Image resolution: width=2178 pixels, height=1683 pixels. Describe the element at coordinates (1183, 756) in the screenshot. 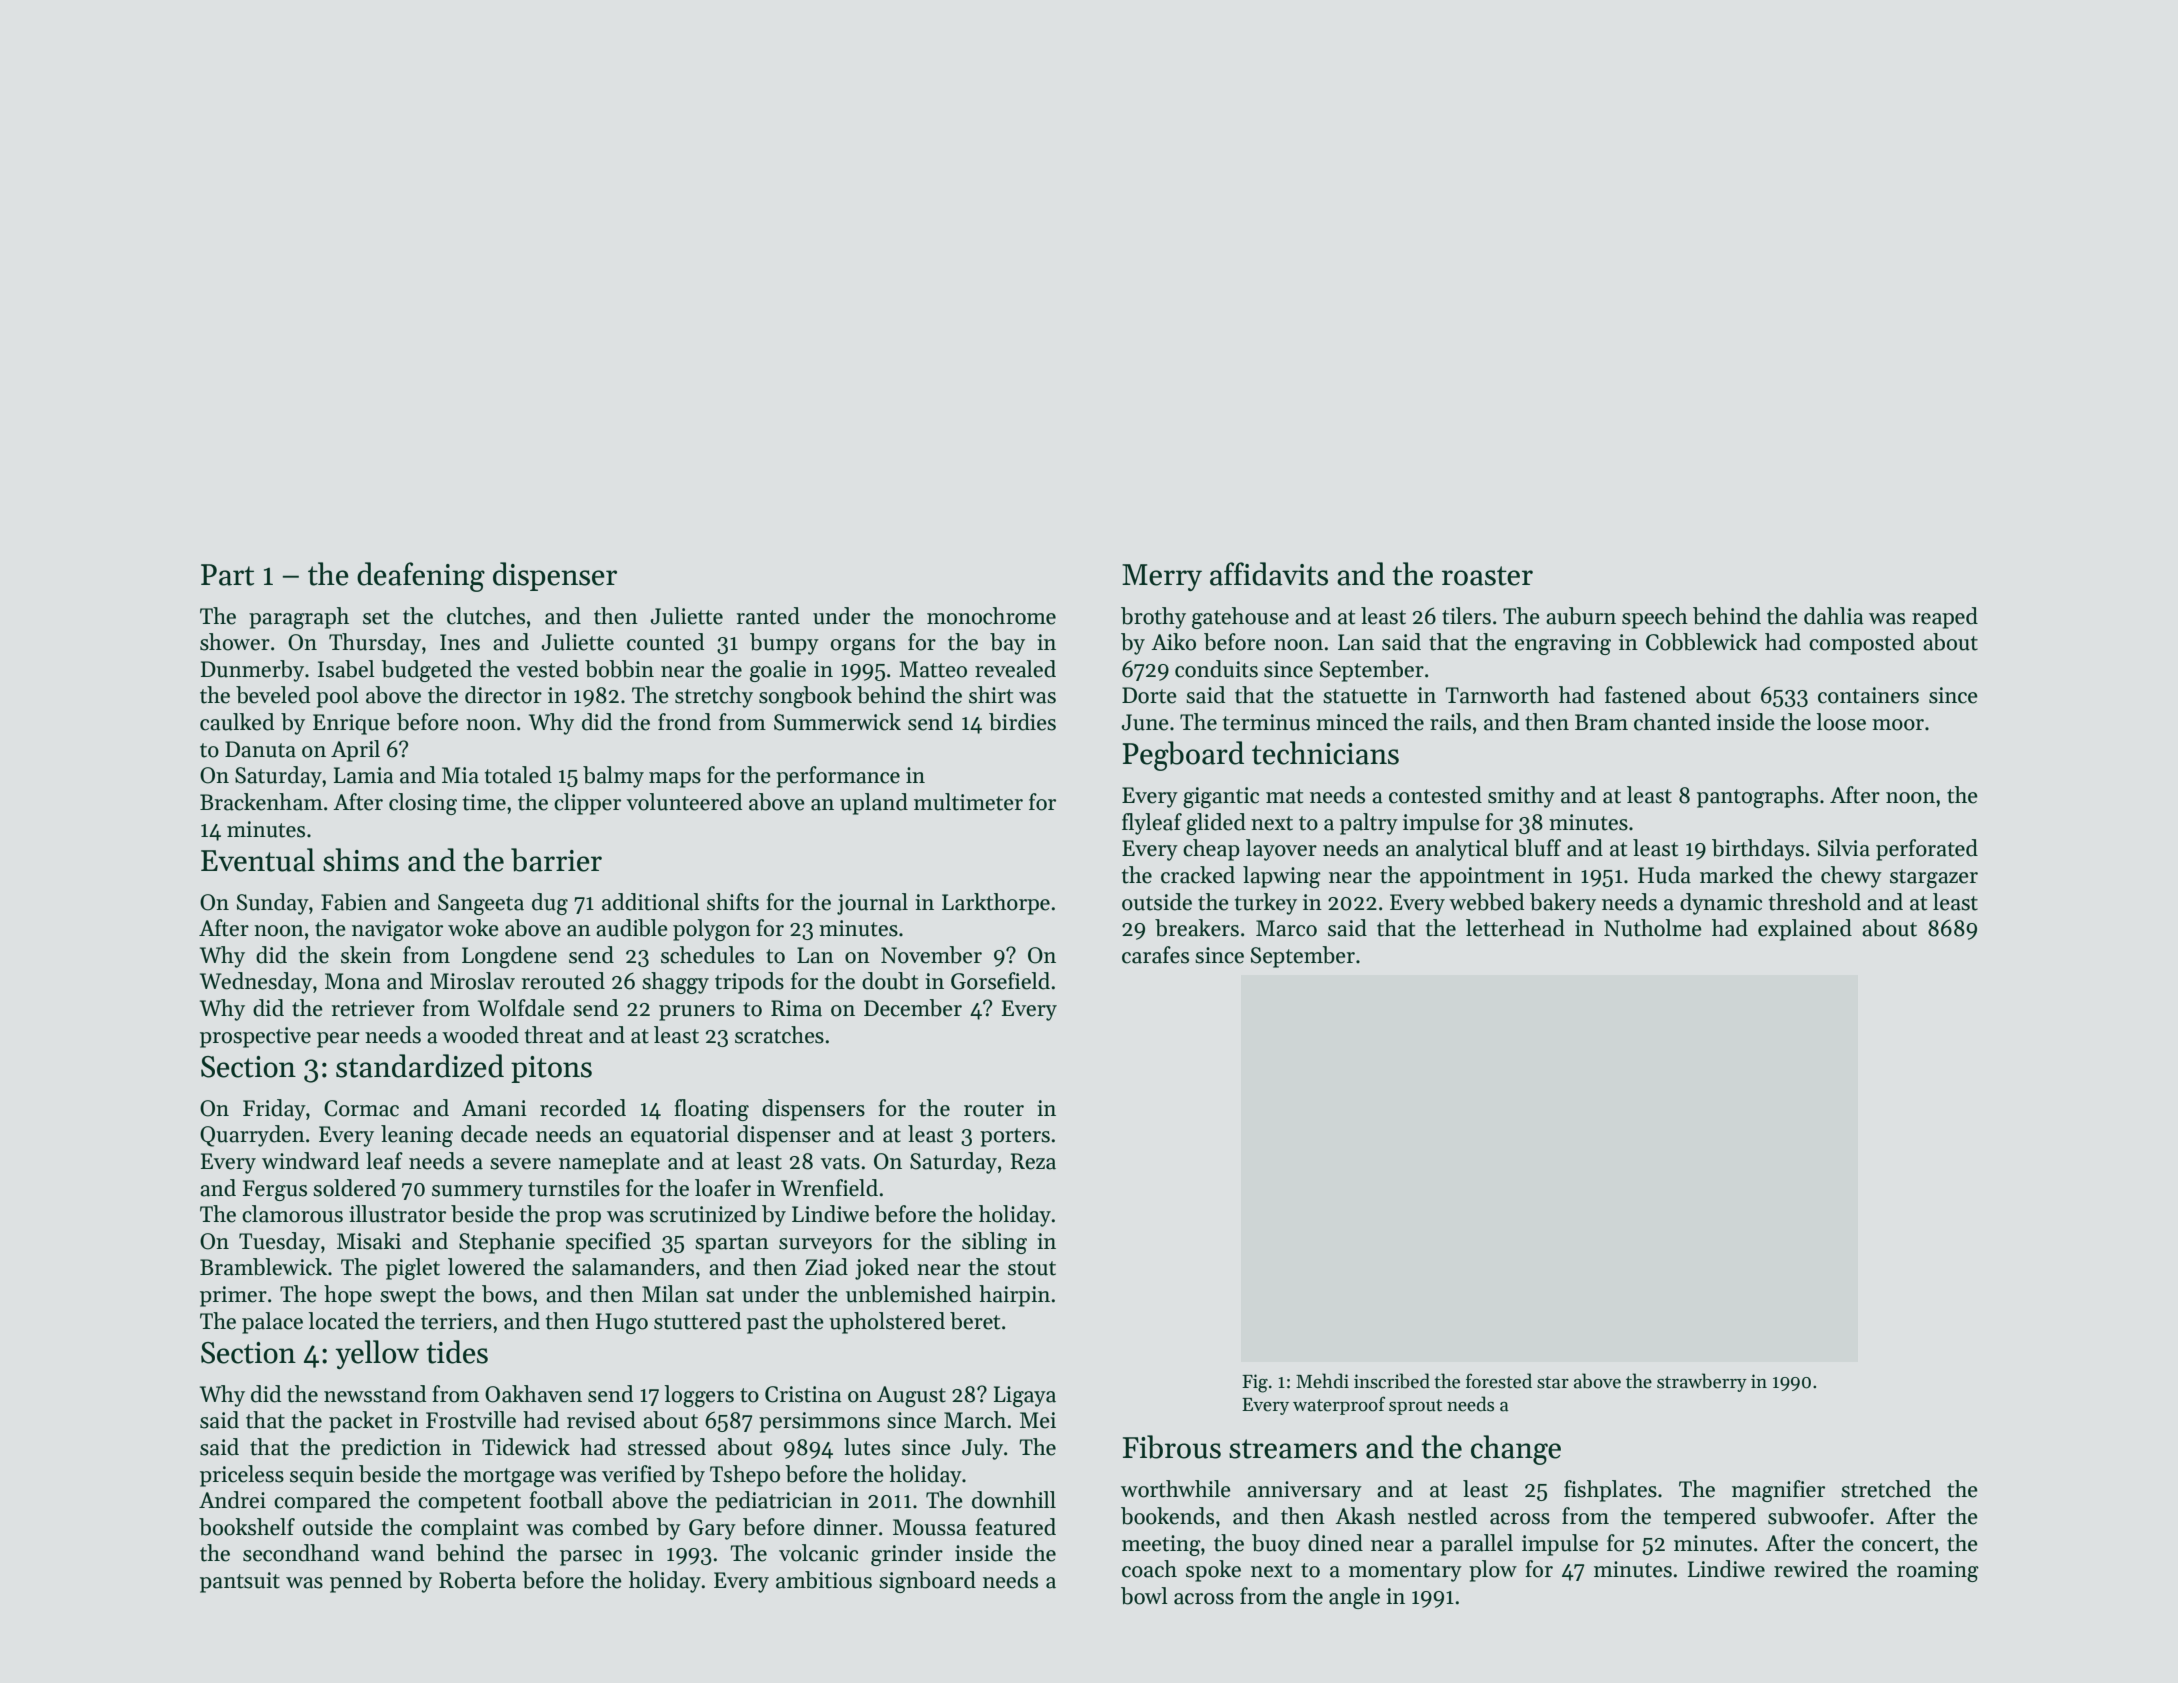

I see `Pegboard` at that location.
